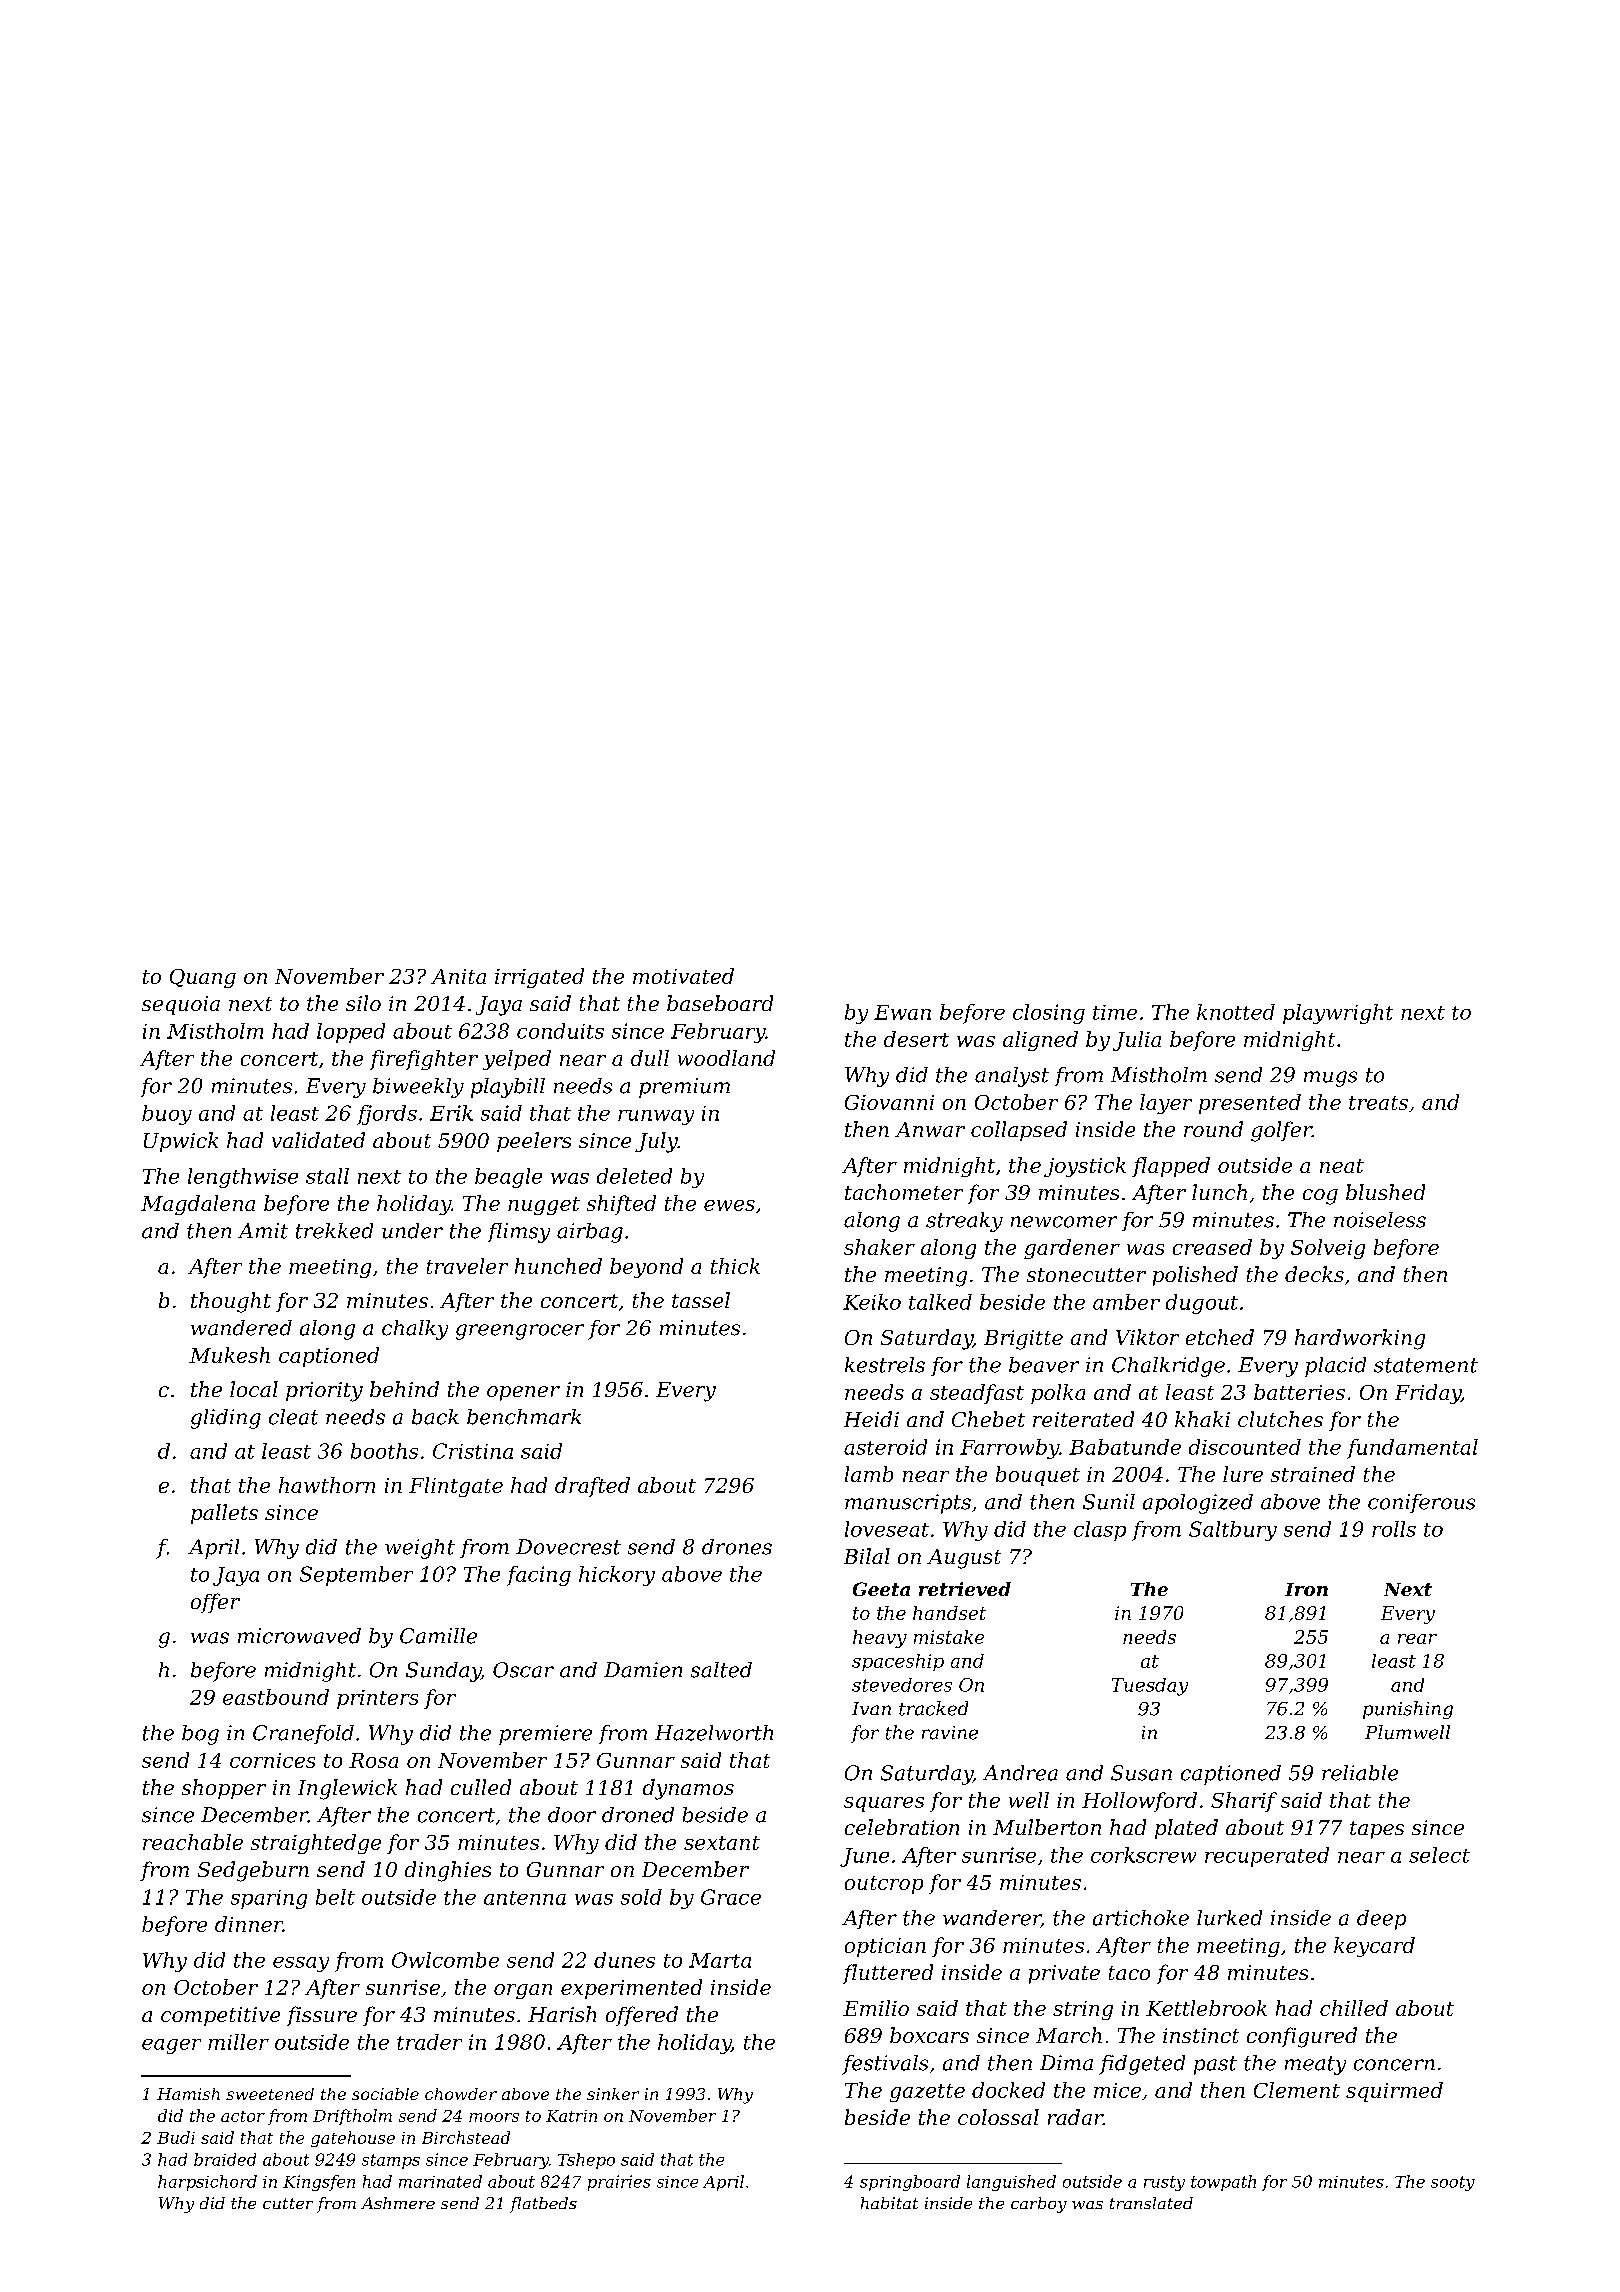 The width and height of the image is (1620, 2292). Describe the element at coordinates (398, 2203) in the image. I see `Ashmere` at that location.
